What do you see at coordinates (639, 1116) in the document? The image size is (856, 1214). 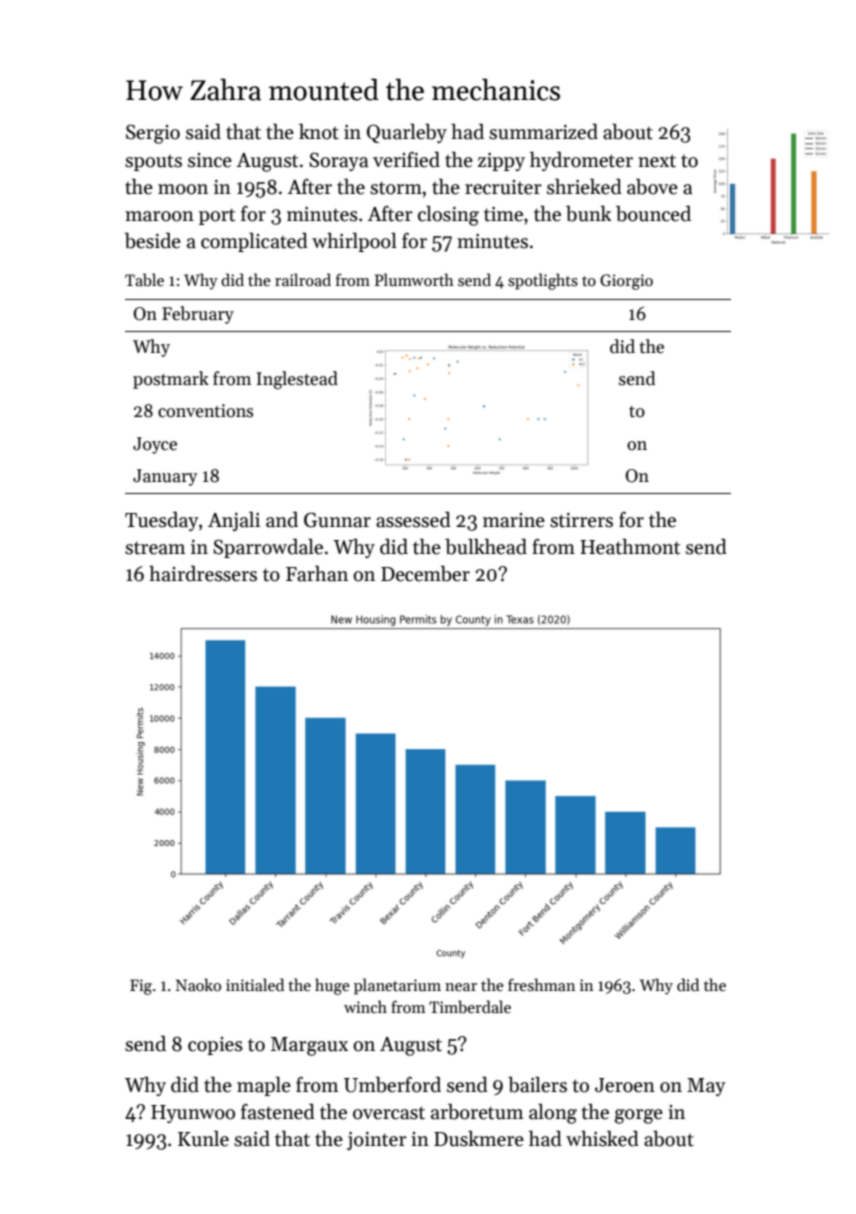 I see `gorge` at bounding box center [639, 1116].
